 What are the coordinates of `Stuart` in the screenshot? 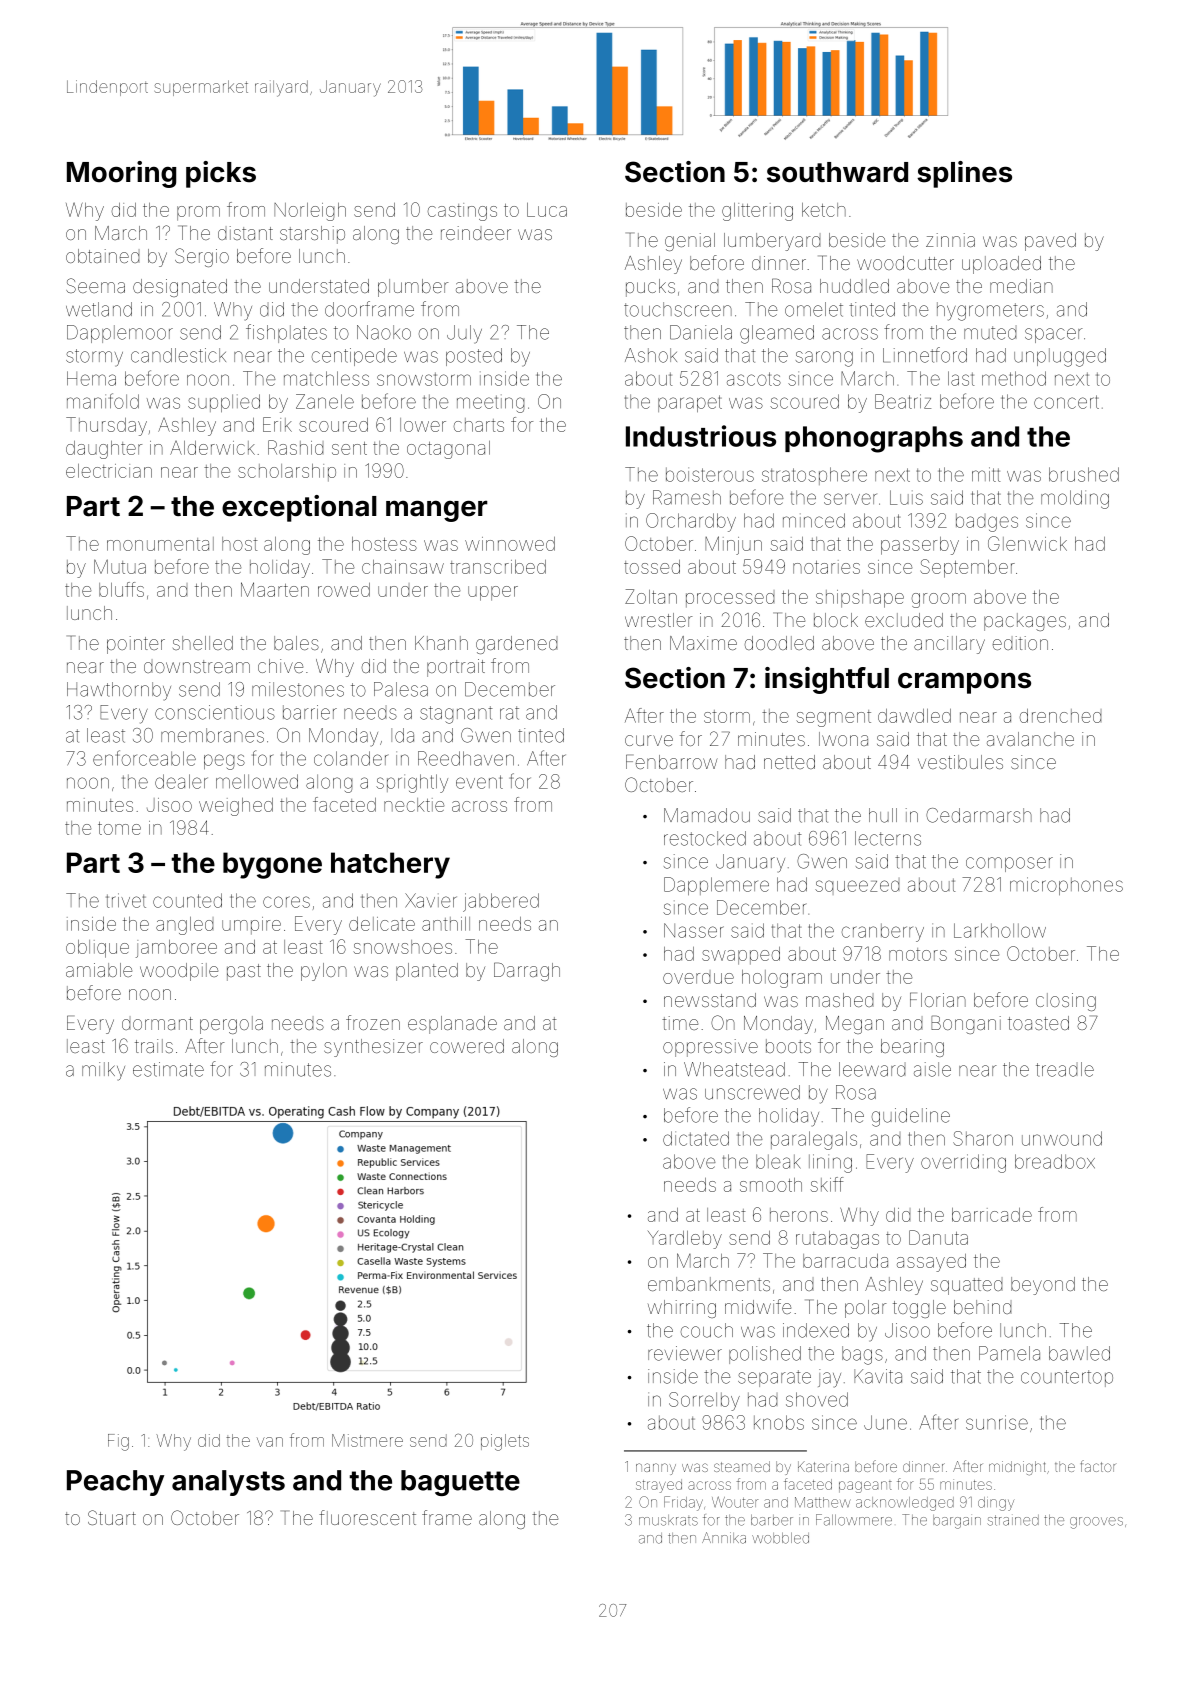 It's located at (112, 1517).
